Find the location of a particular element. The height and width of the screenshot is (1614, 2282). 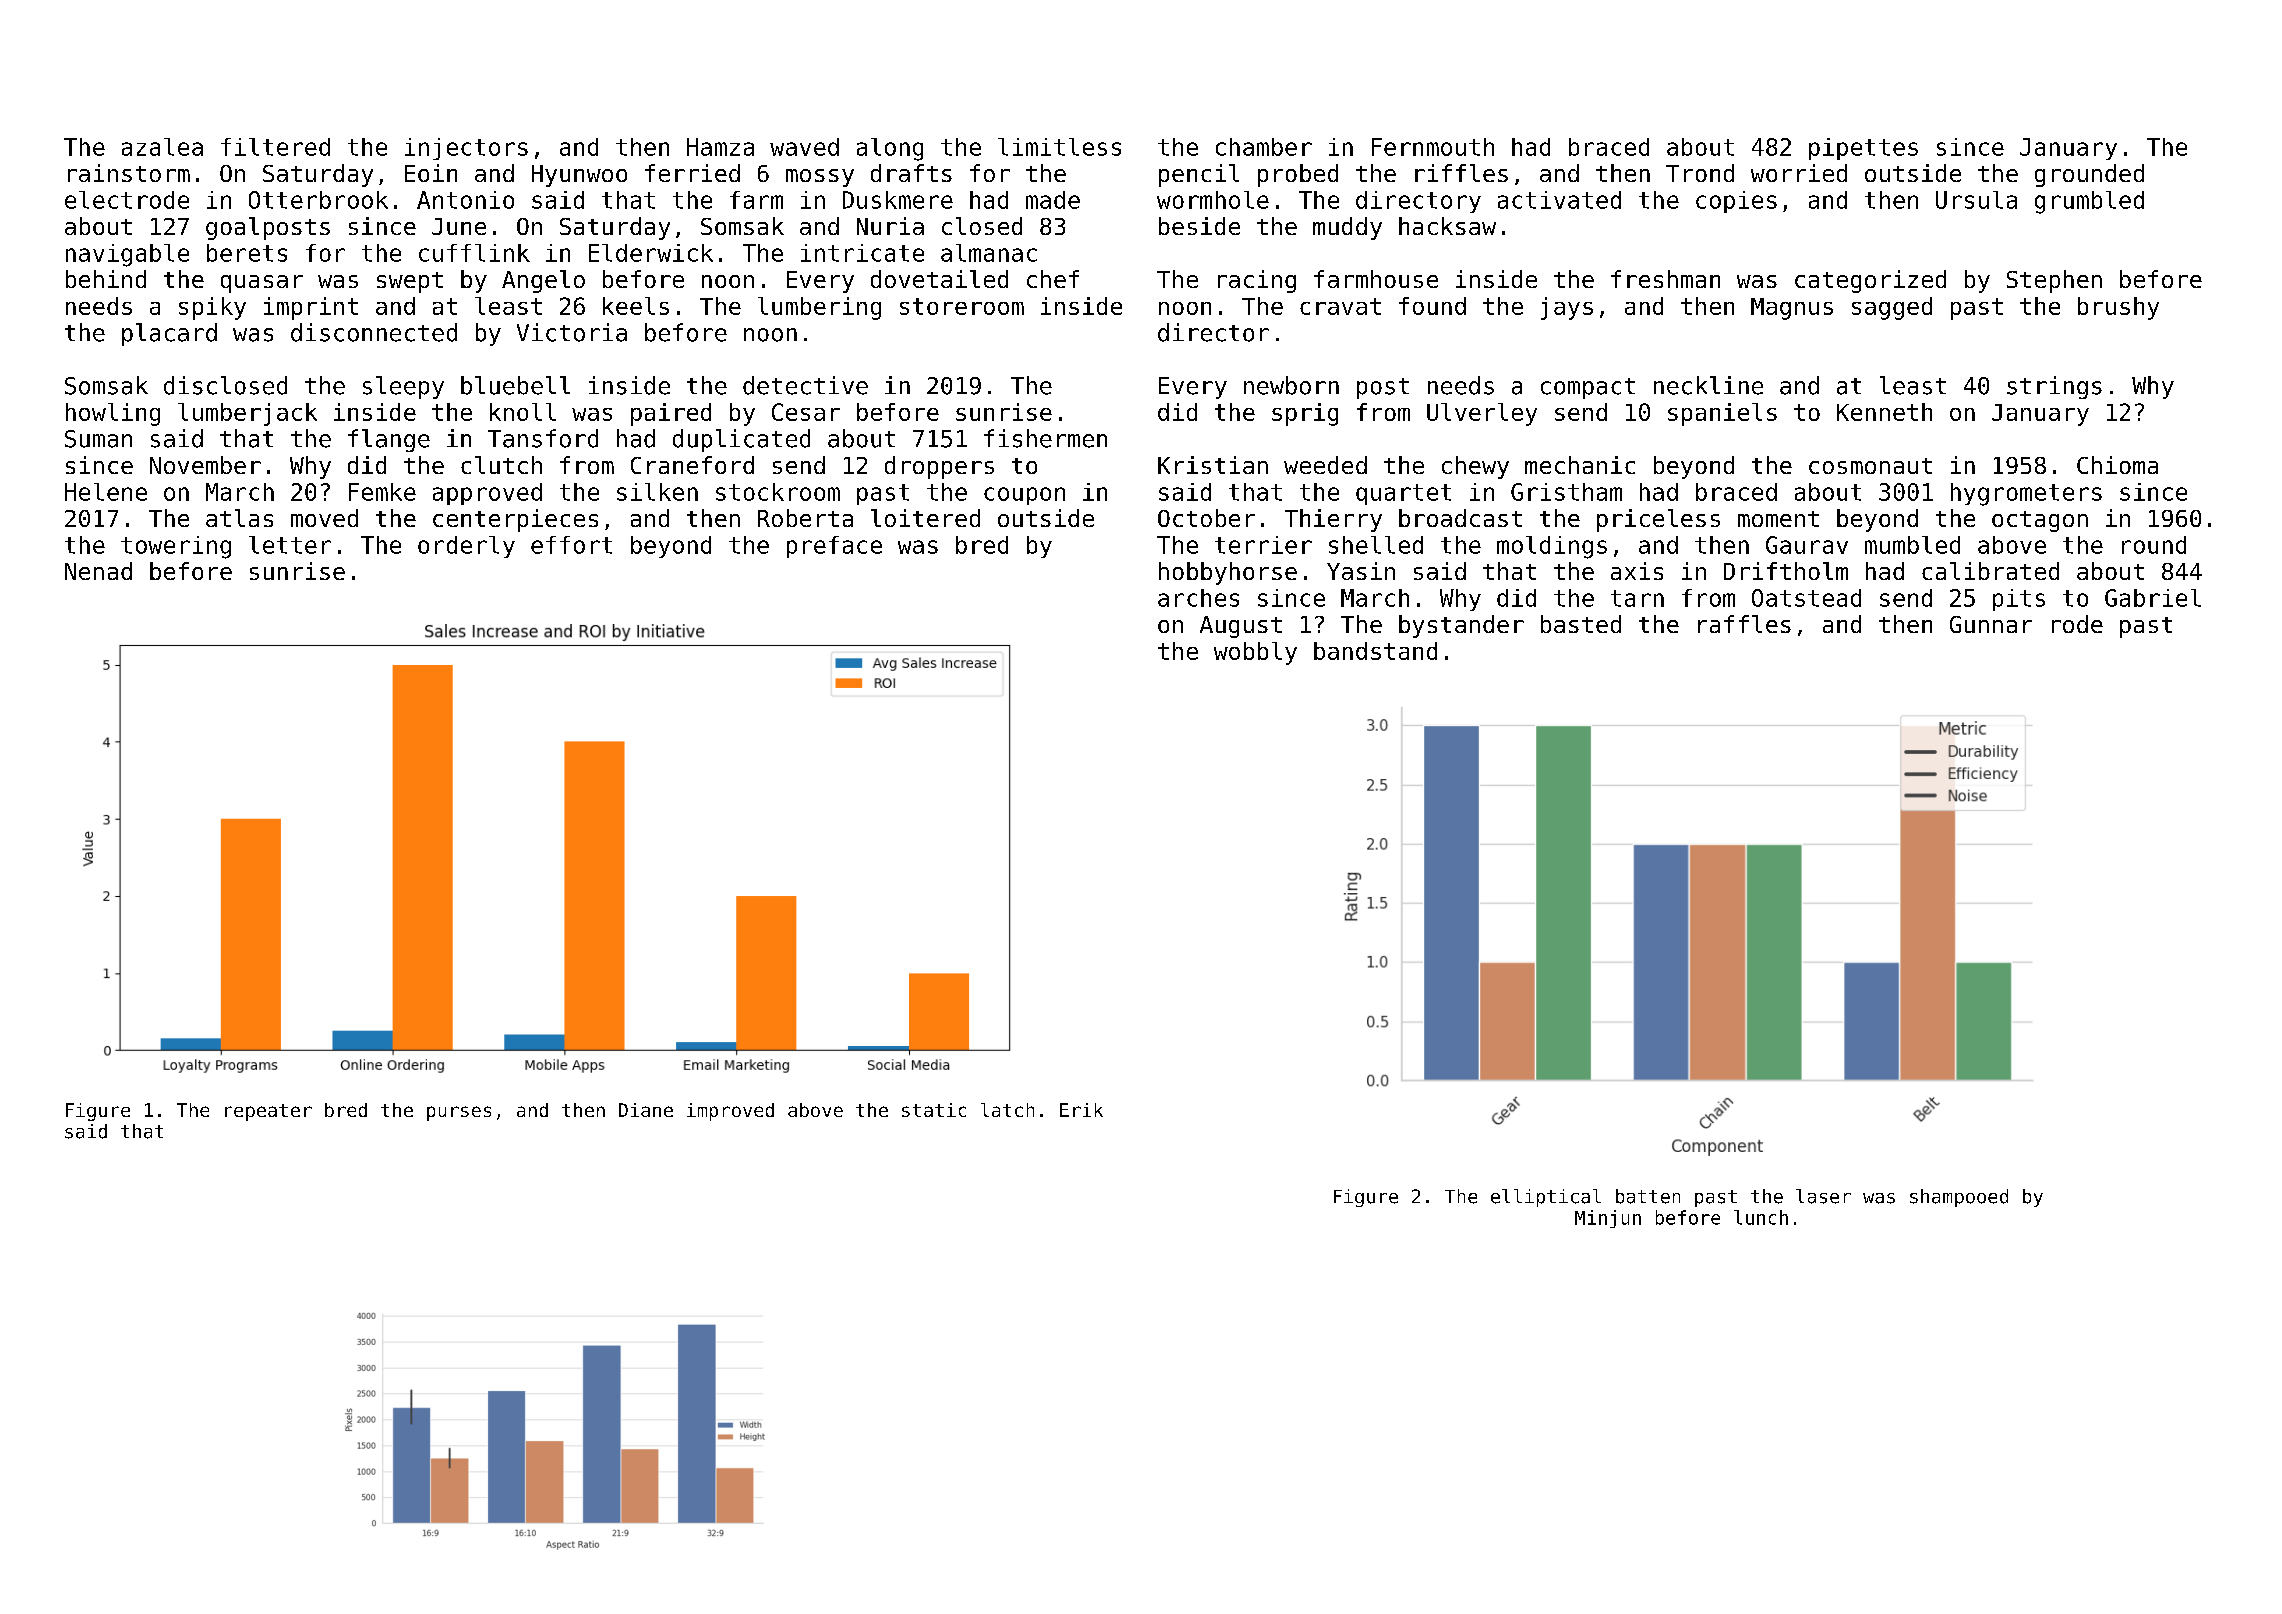

quasar is located at coordinates (262, 284).
